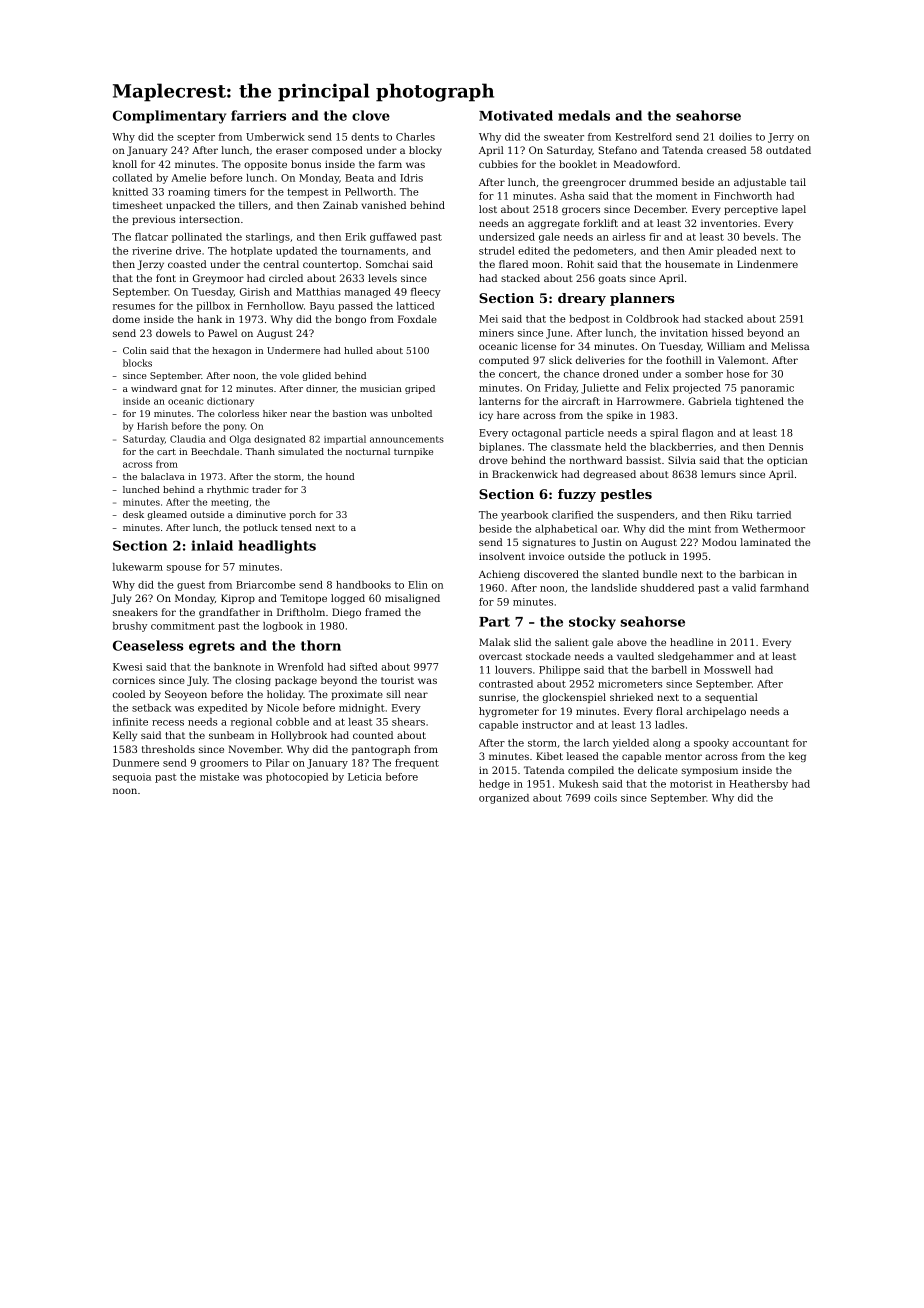 The width and height of the screenshot is (924, 1308). What do you see at coordinates (728, 333) in the screenshot?
I see `hissed` at bounding box center [728, 333].
